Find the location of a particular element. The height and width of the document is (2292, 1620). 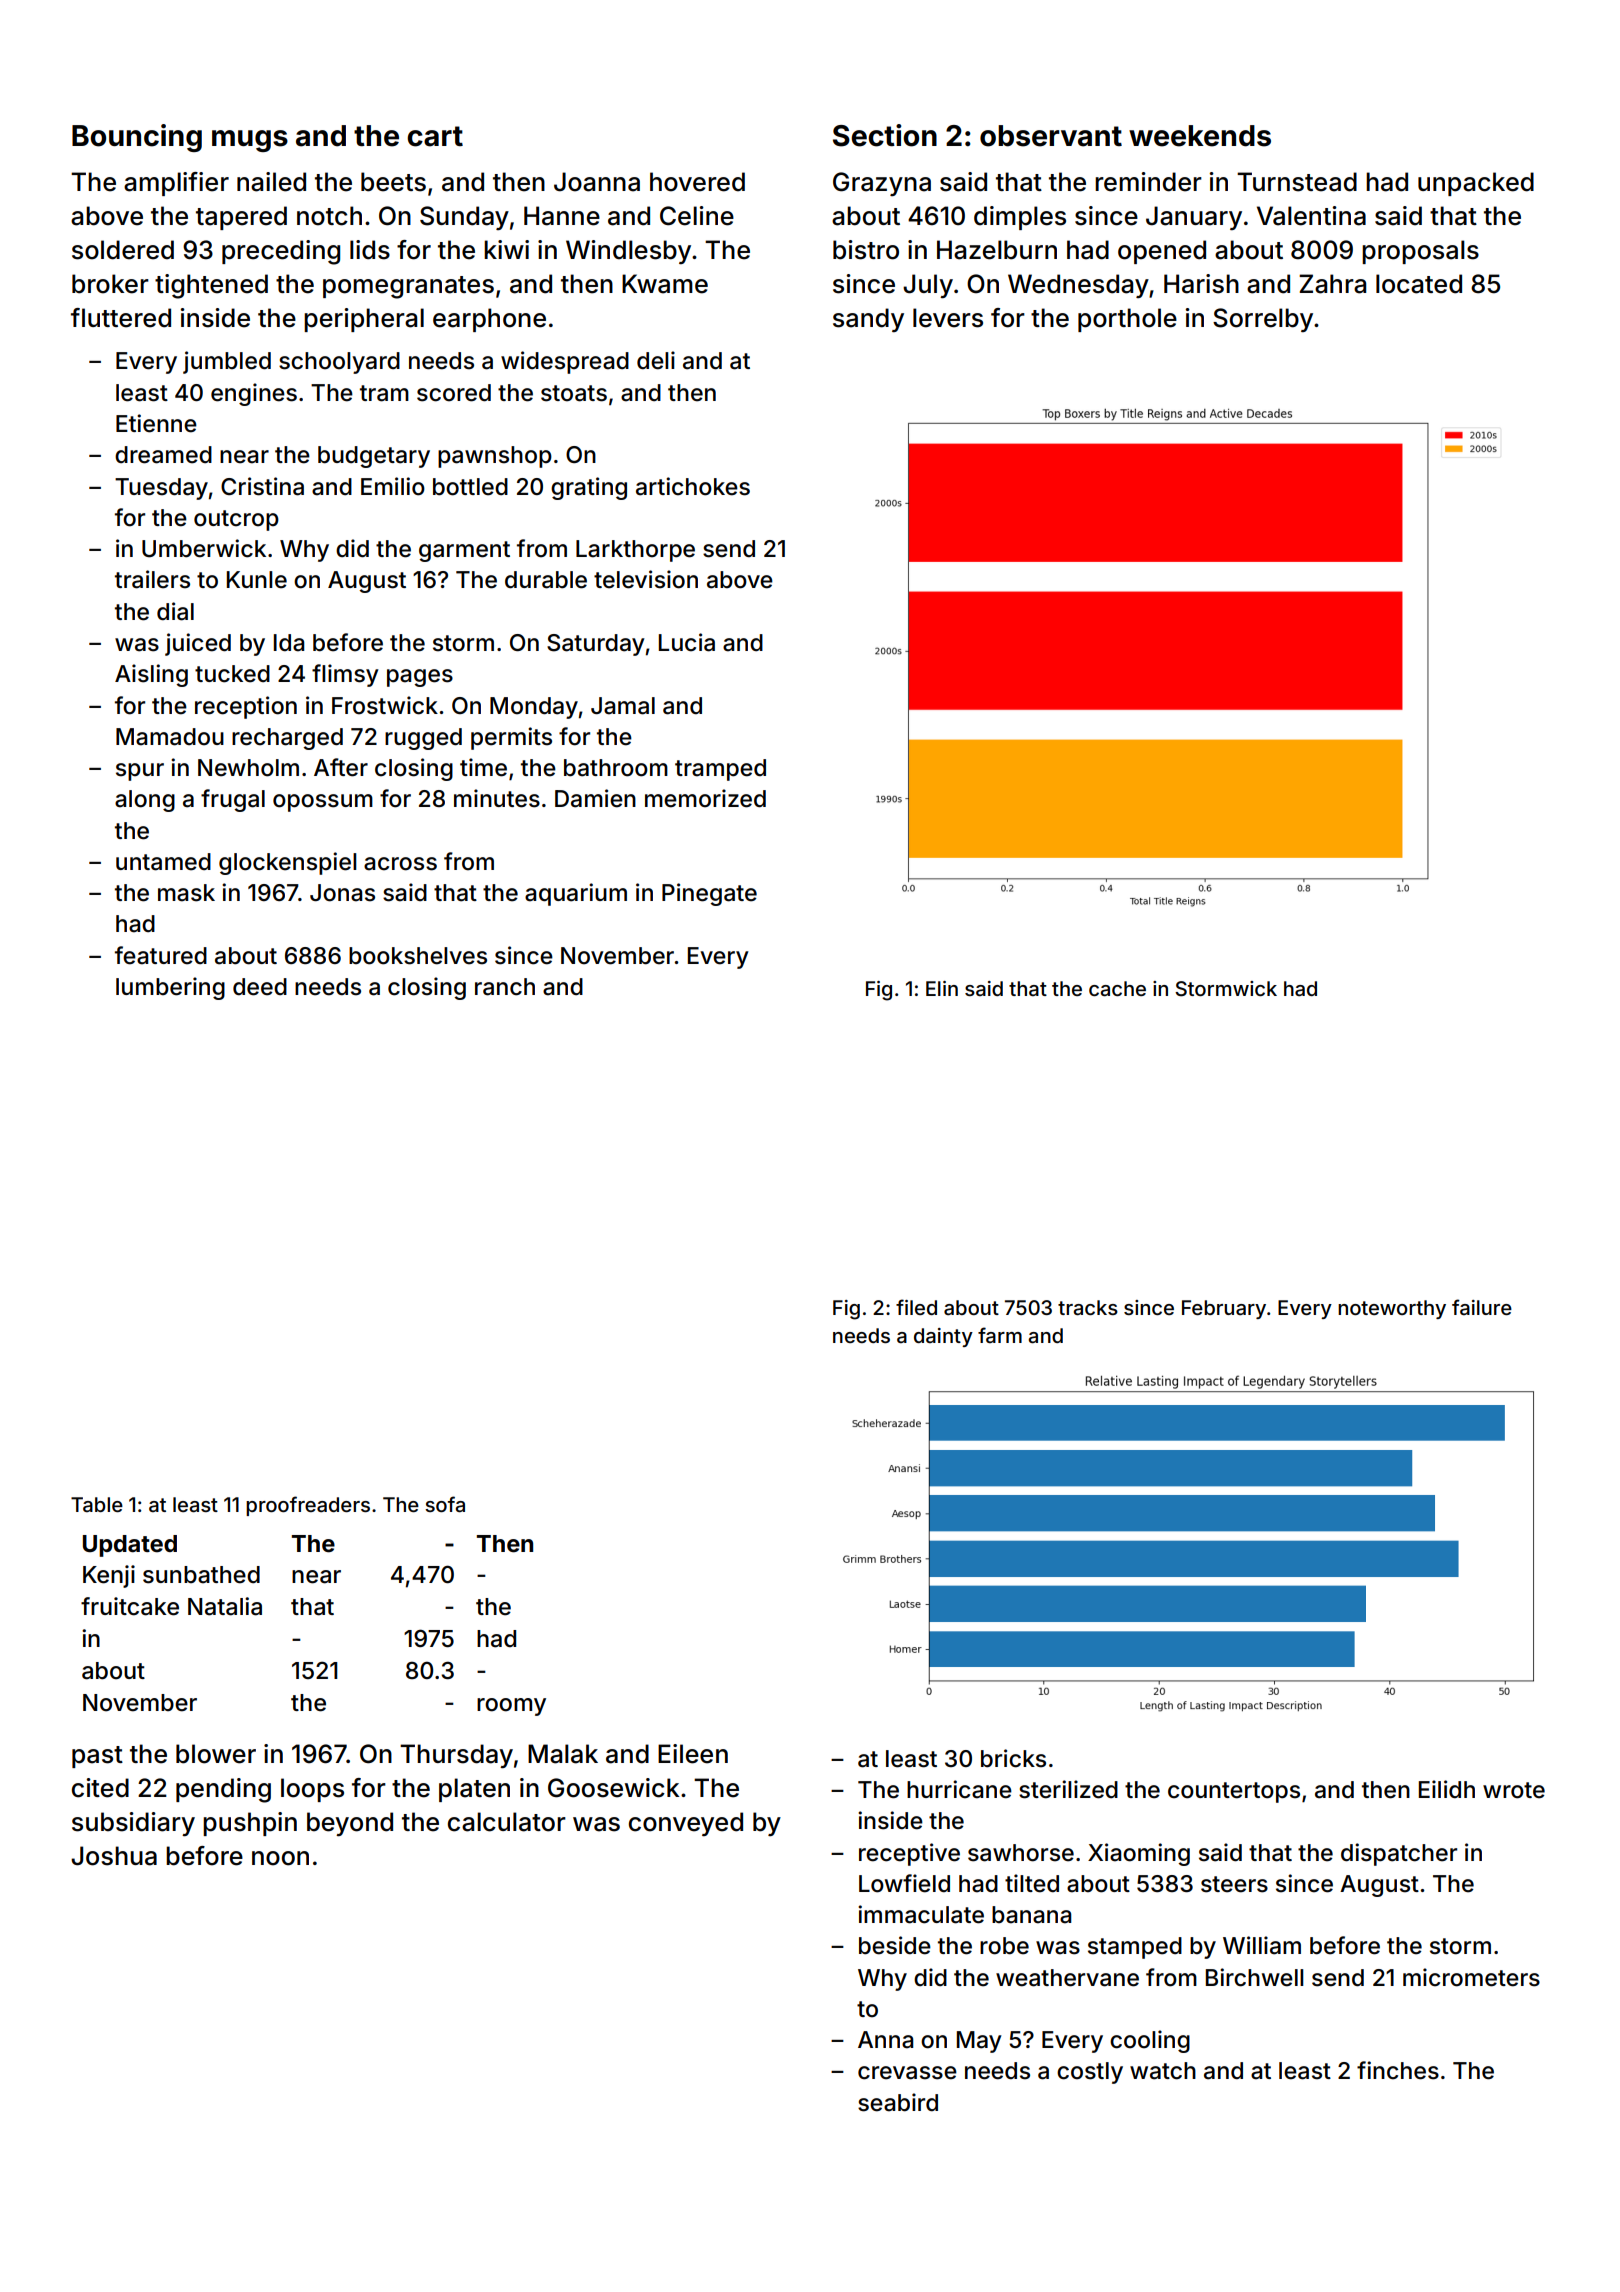

hovered is located at coordinates (697, 182).
